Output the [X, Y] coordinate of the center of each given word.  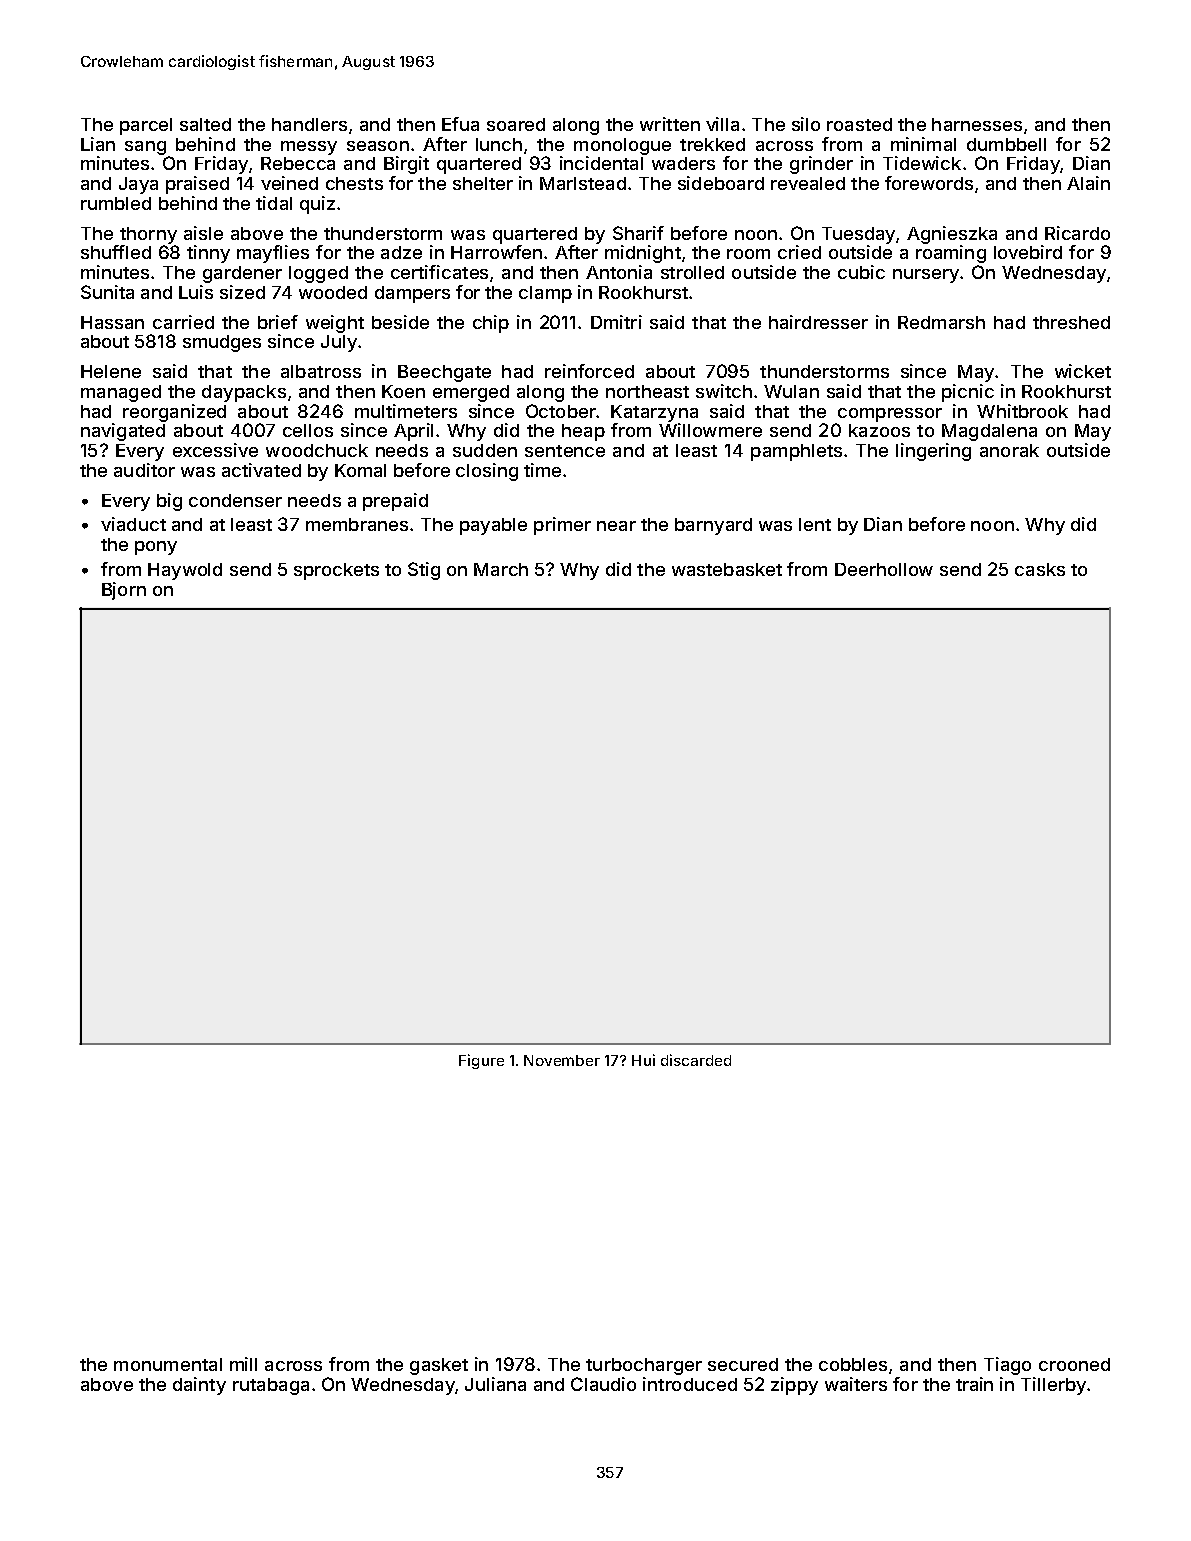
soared [516, 124]
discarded [696, 1060]
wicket [1083, 371]
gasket [439, 1366]
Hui [643, 1060]
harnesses [977, 124]
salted [205, 124]
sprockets [336, 571]
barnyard [713, 526]
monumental [168, 1364]
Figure [481, 1061]
